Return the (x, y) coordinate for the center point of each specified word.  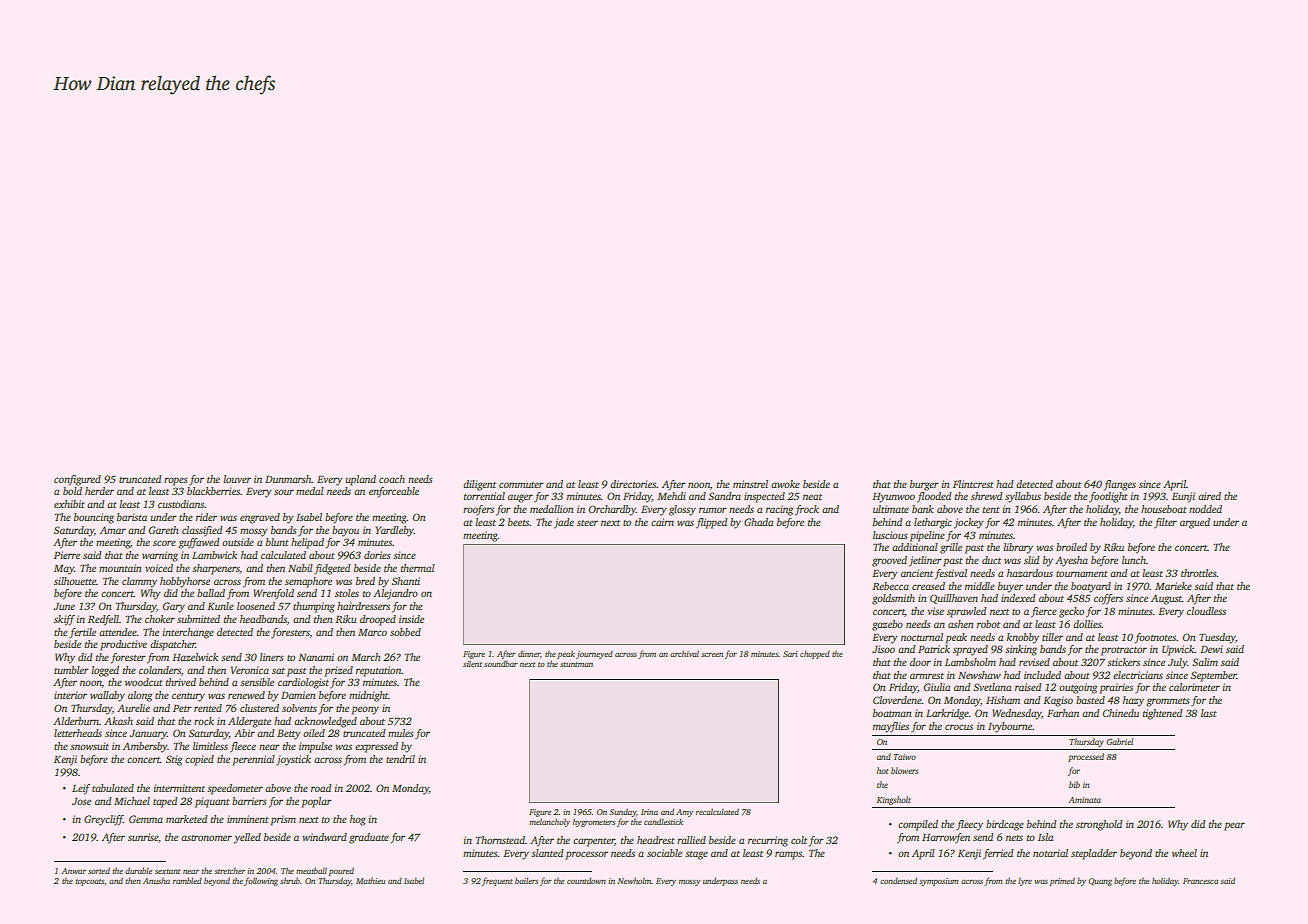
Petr (182, 708)
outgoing (1078, 688)
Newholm (634, 880)
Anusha (156, 881)
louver (237, 479)
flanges (1120, 485)
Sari (790, 654)
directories (633, 484)
